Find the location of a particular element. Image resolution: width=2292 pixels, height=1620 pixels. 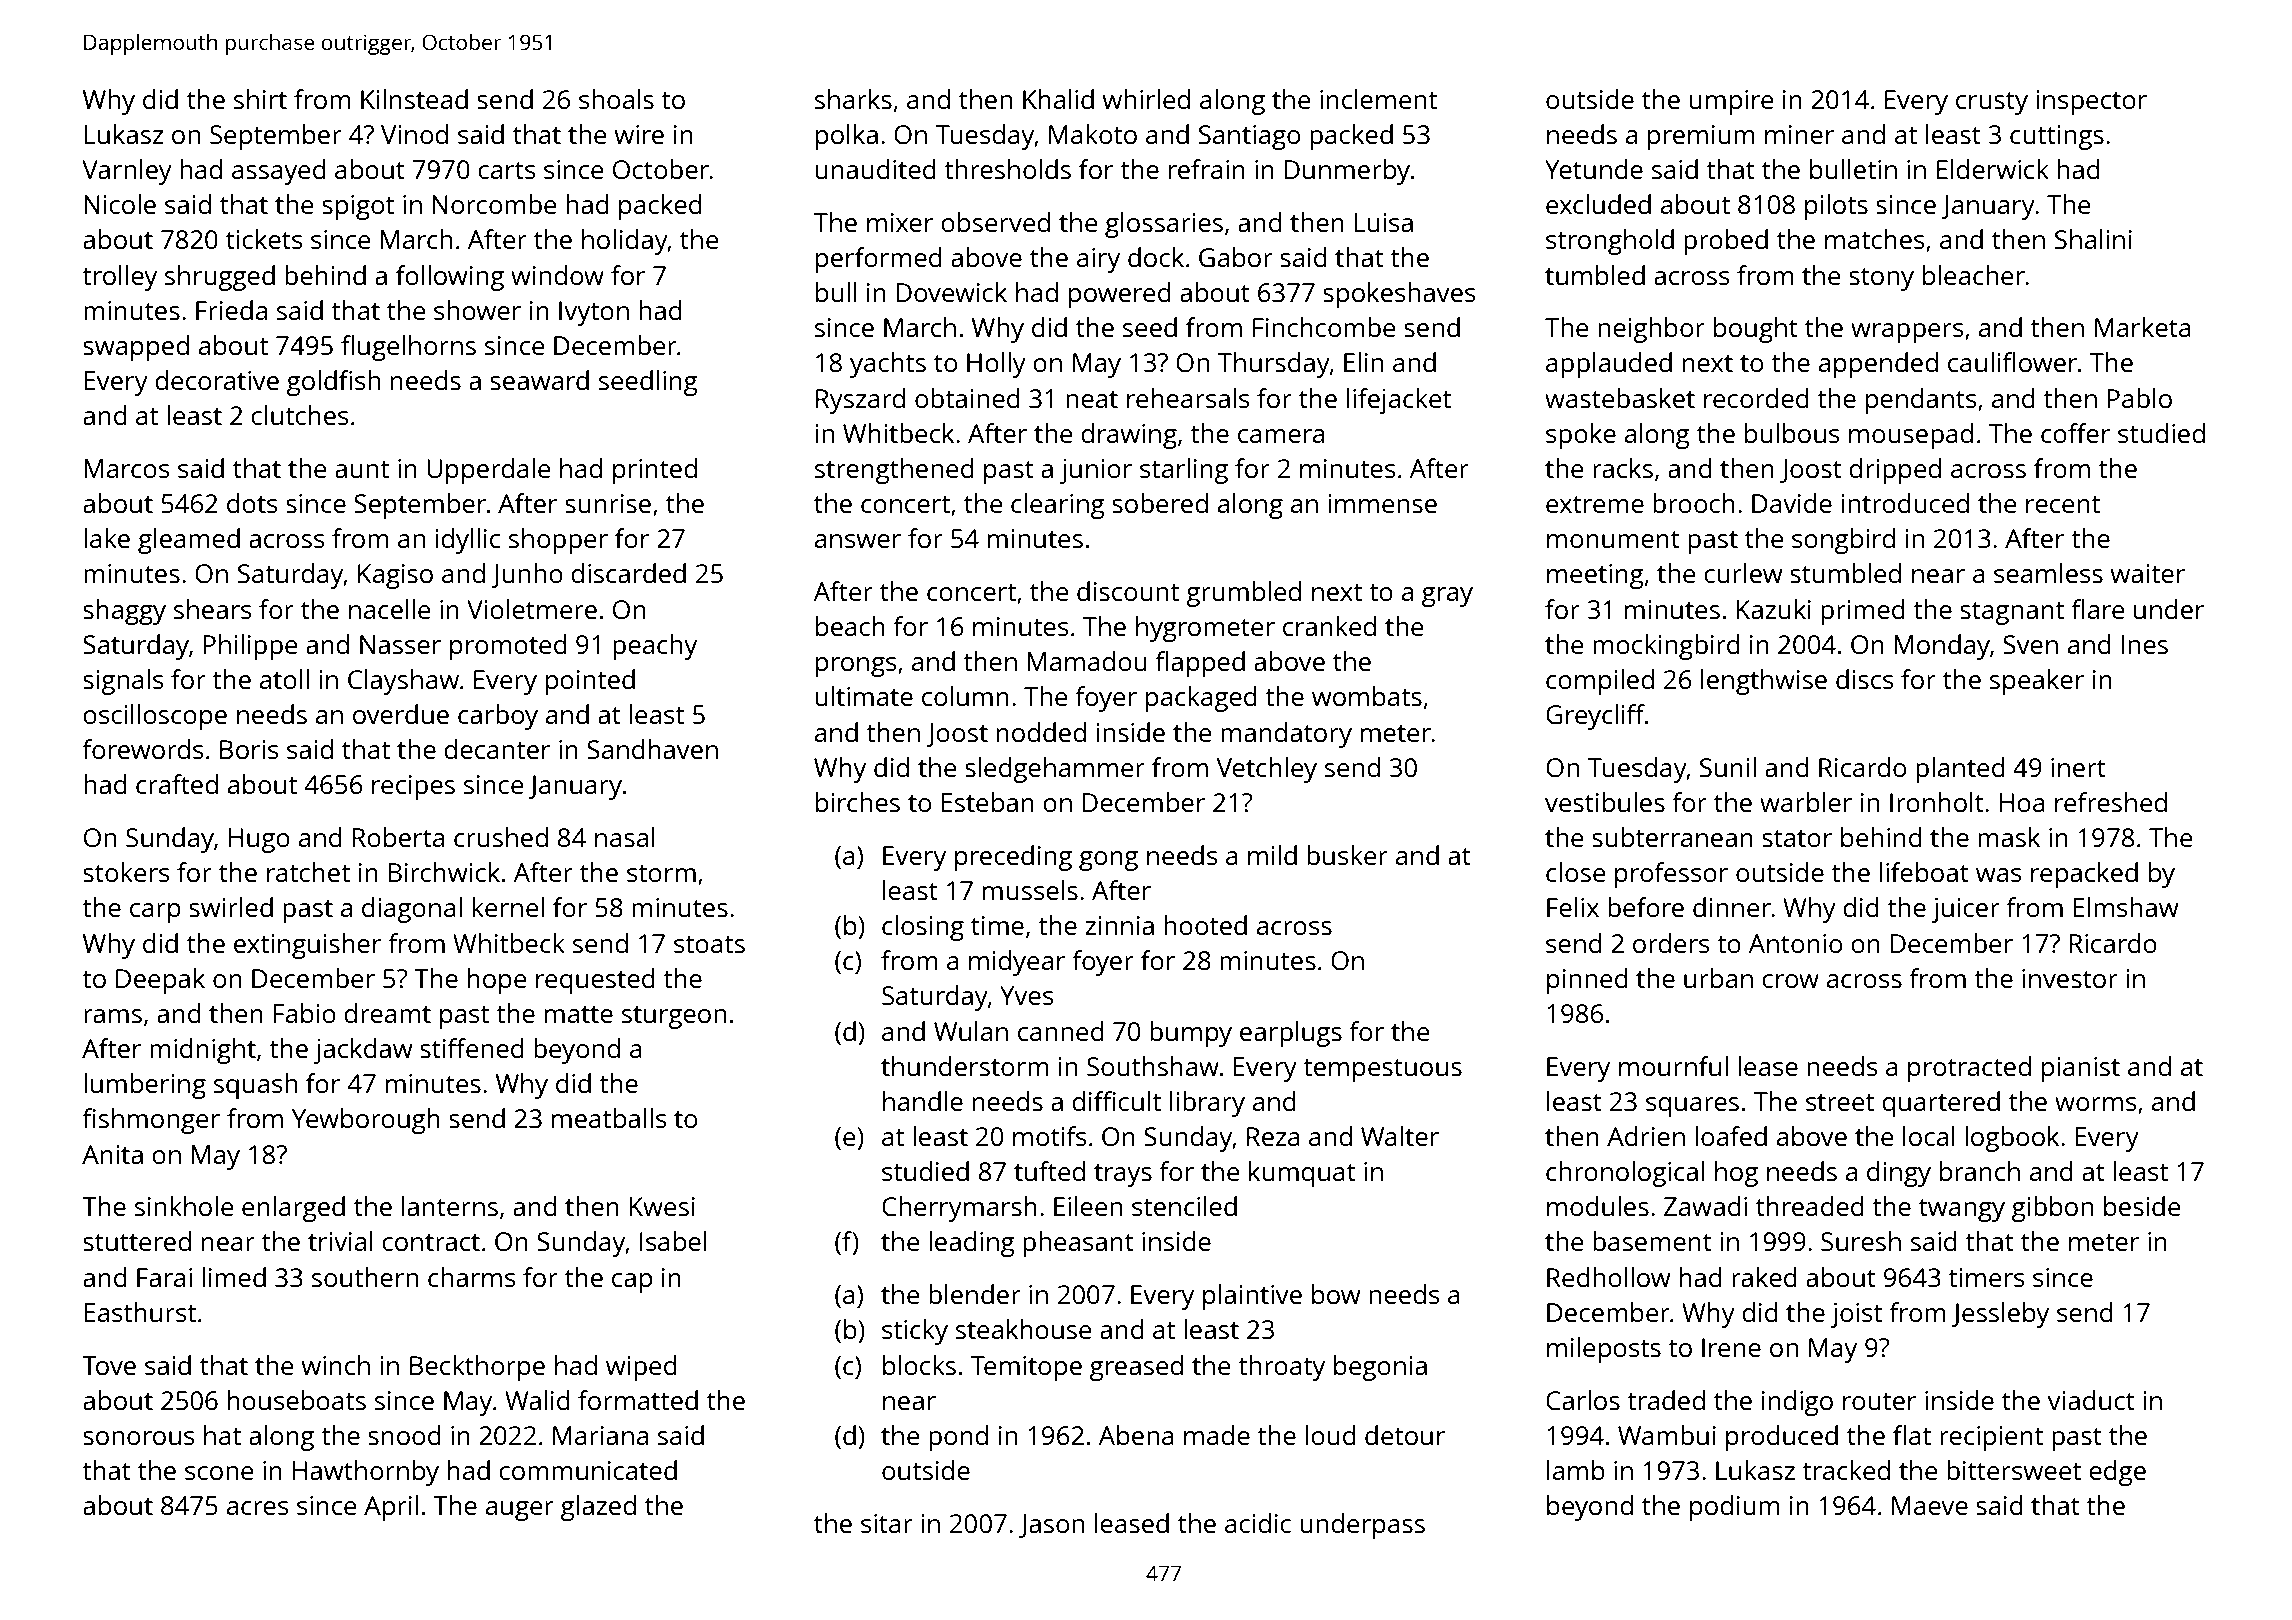

acres is located at coordinates (257, 1508).
